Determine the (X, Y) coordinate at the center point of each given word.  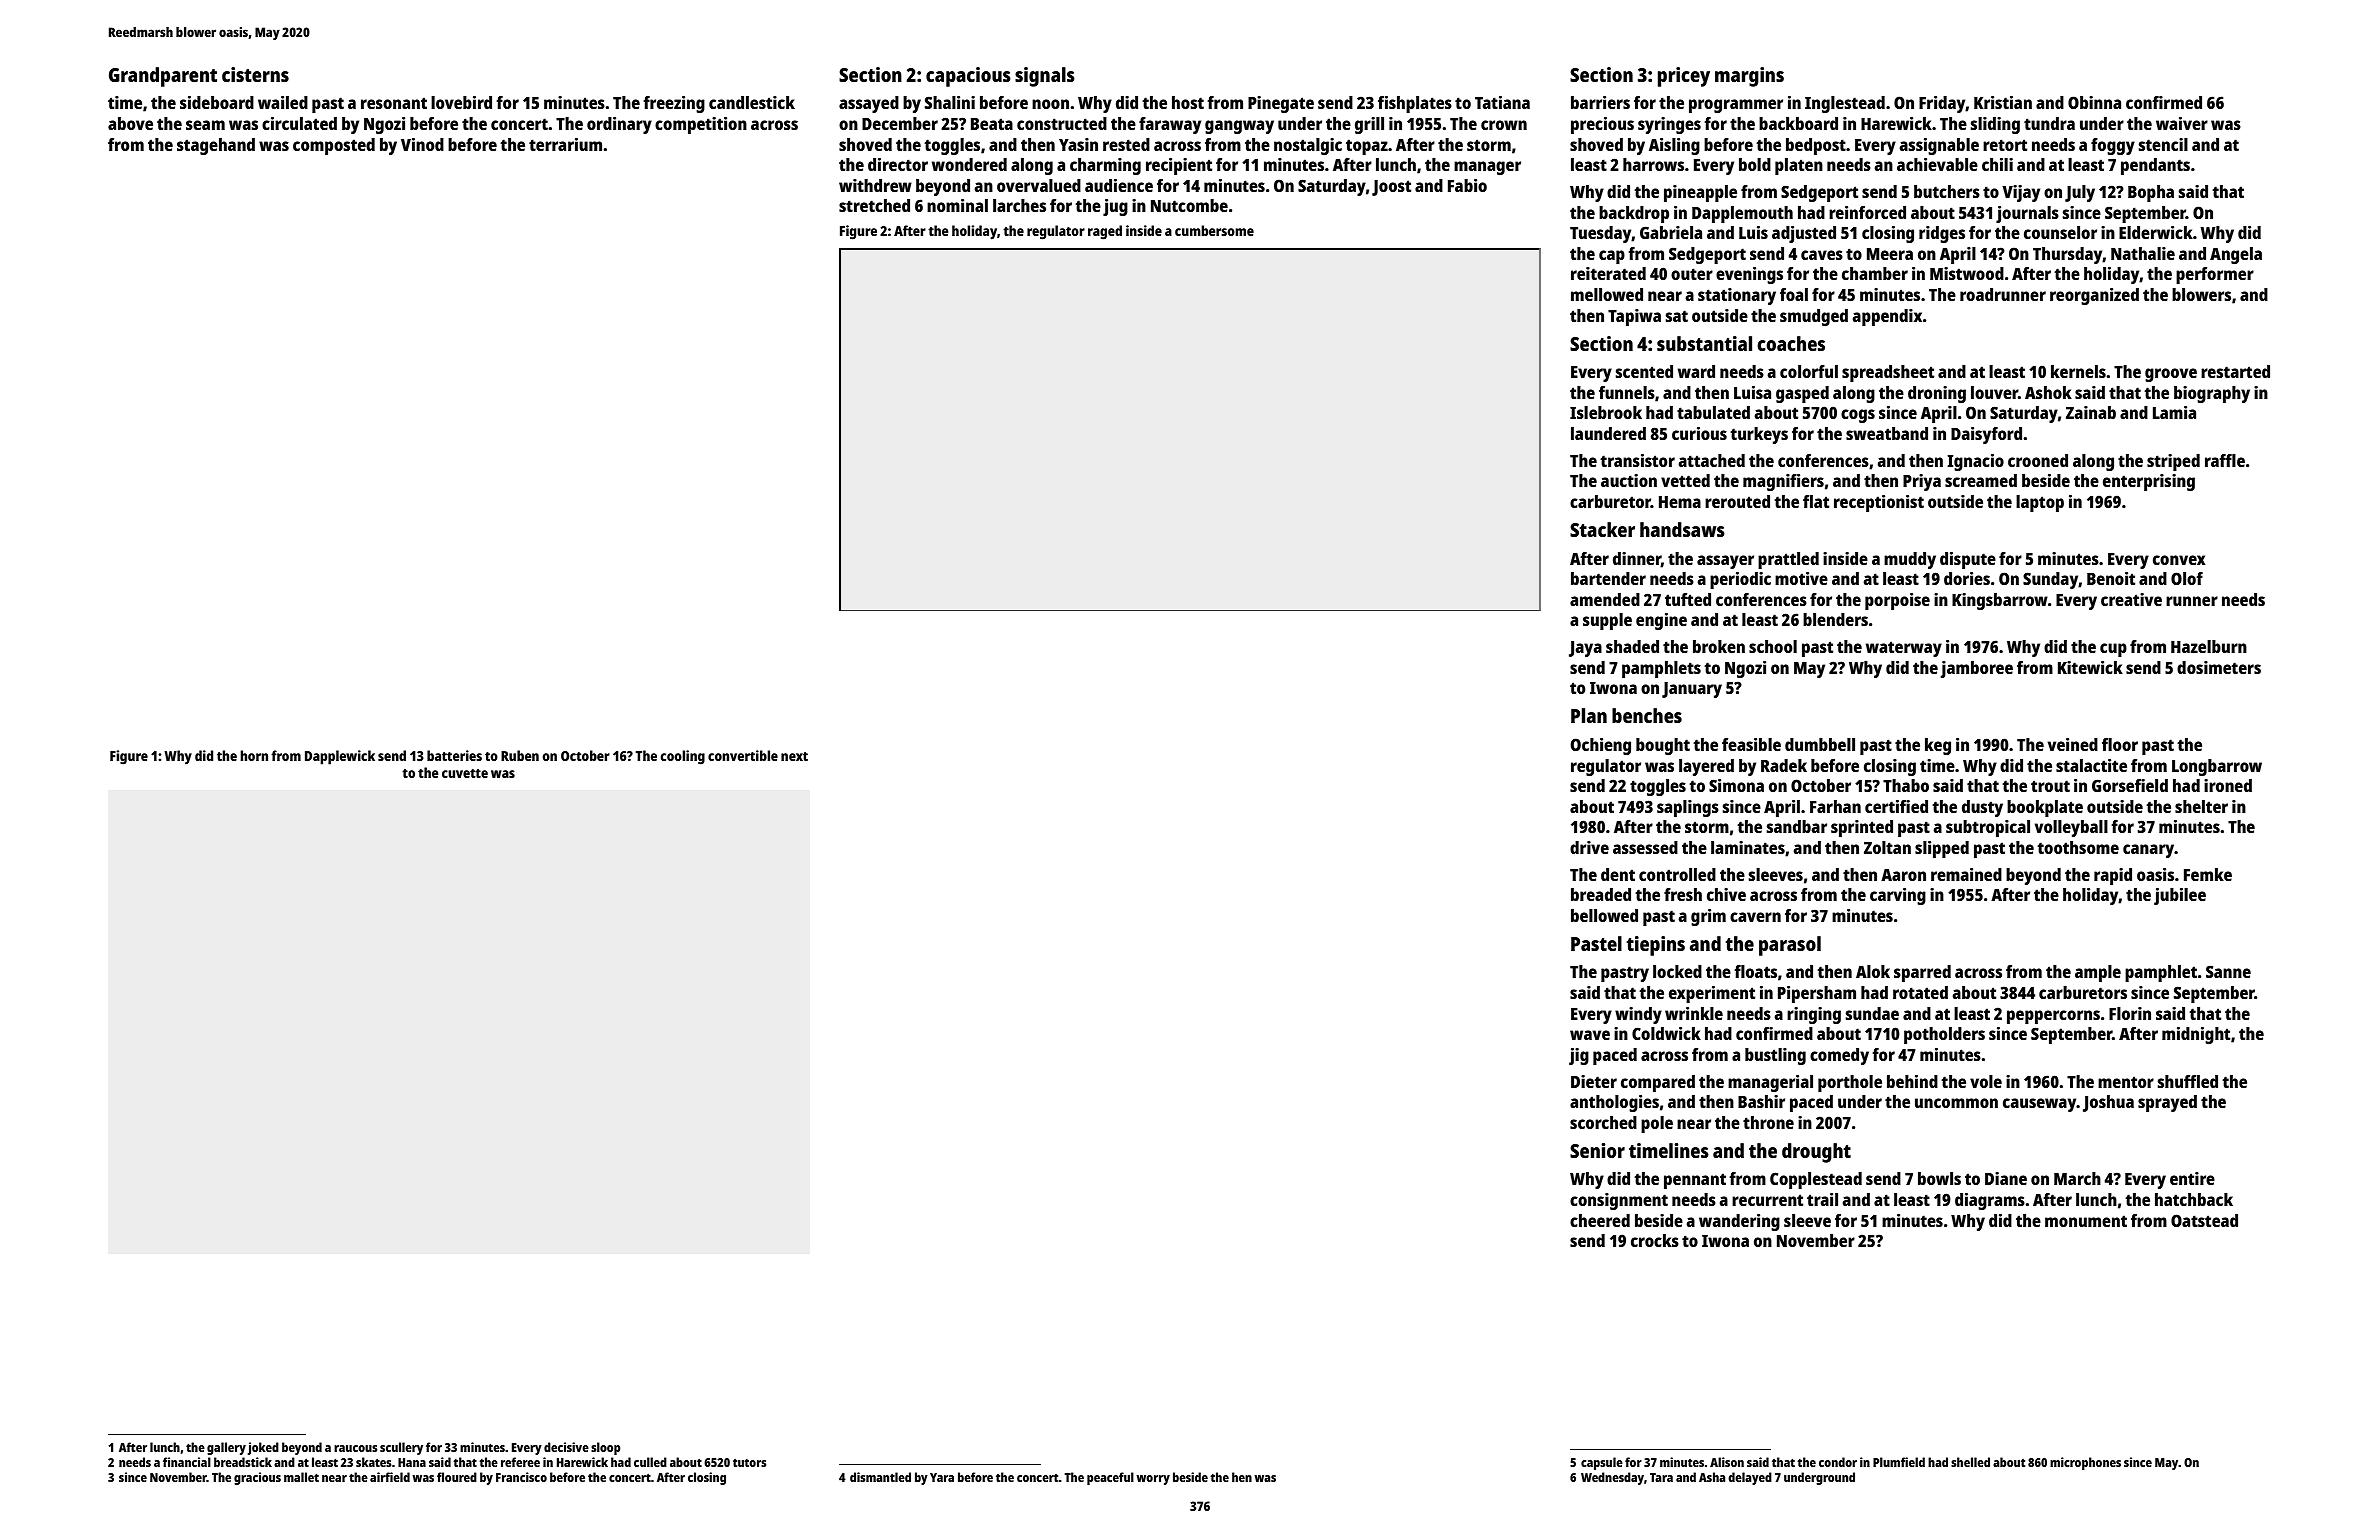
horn (254, 755)
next (794, 756)
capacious (968, 77)
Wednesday (1612, 1478)
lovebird (461, 102)
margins (1749, 77)
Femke (2208, 874)
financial (187, 1462)
